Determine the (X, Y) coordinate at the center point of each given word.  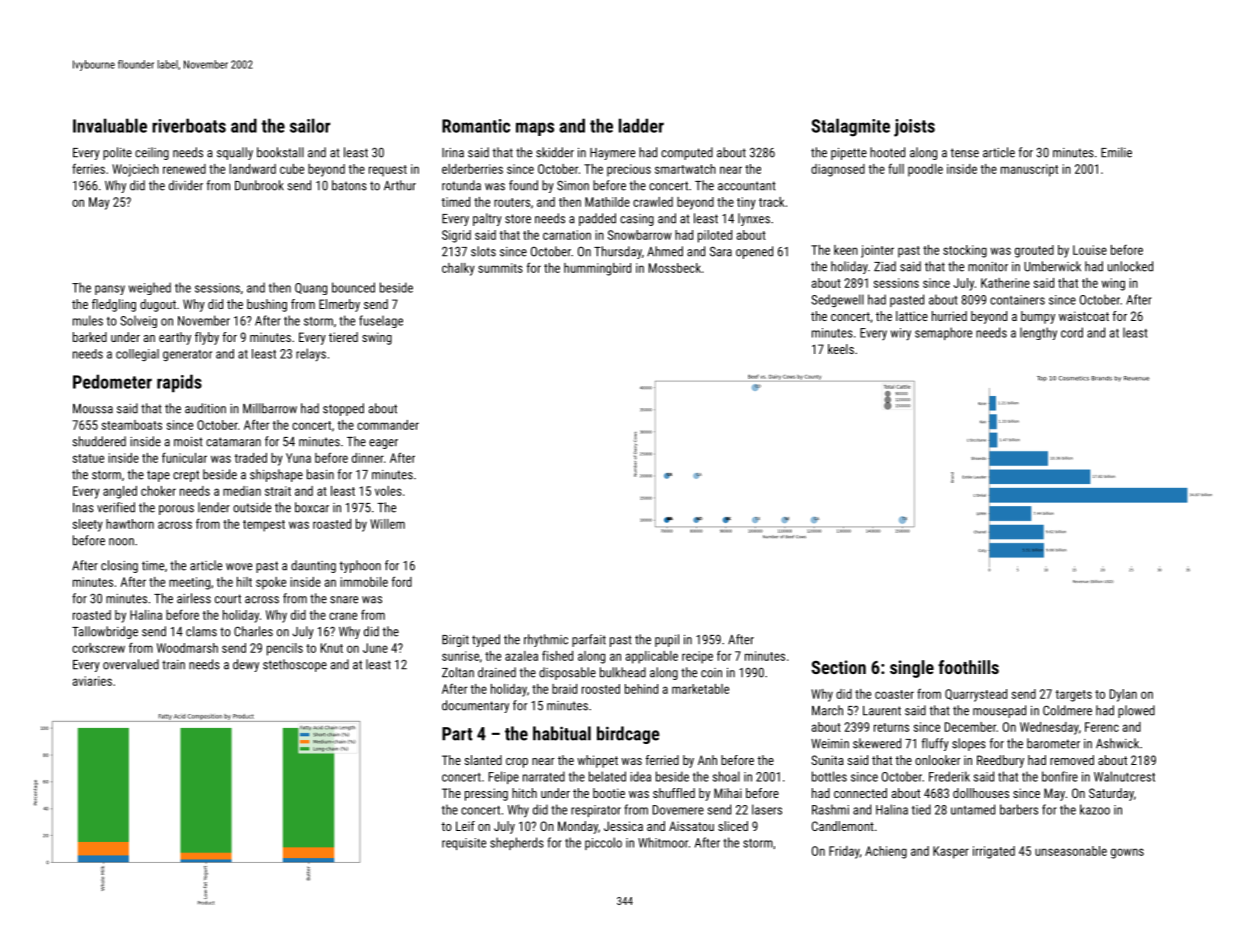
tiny (746, 203)
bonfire (1060, 776)
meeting (189, 583)
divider (186, 185)
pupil (667, 640)
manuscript (1029, 170)
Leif (465, 826)
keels (841, 349)
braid (564, 689)
